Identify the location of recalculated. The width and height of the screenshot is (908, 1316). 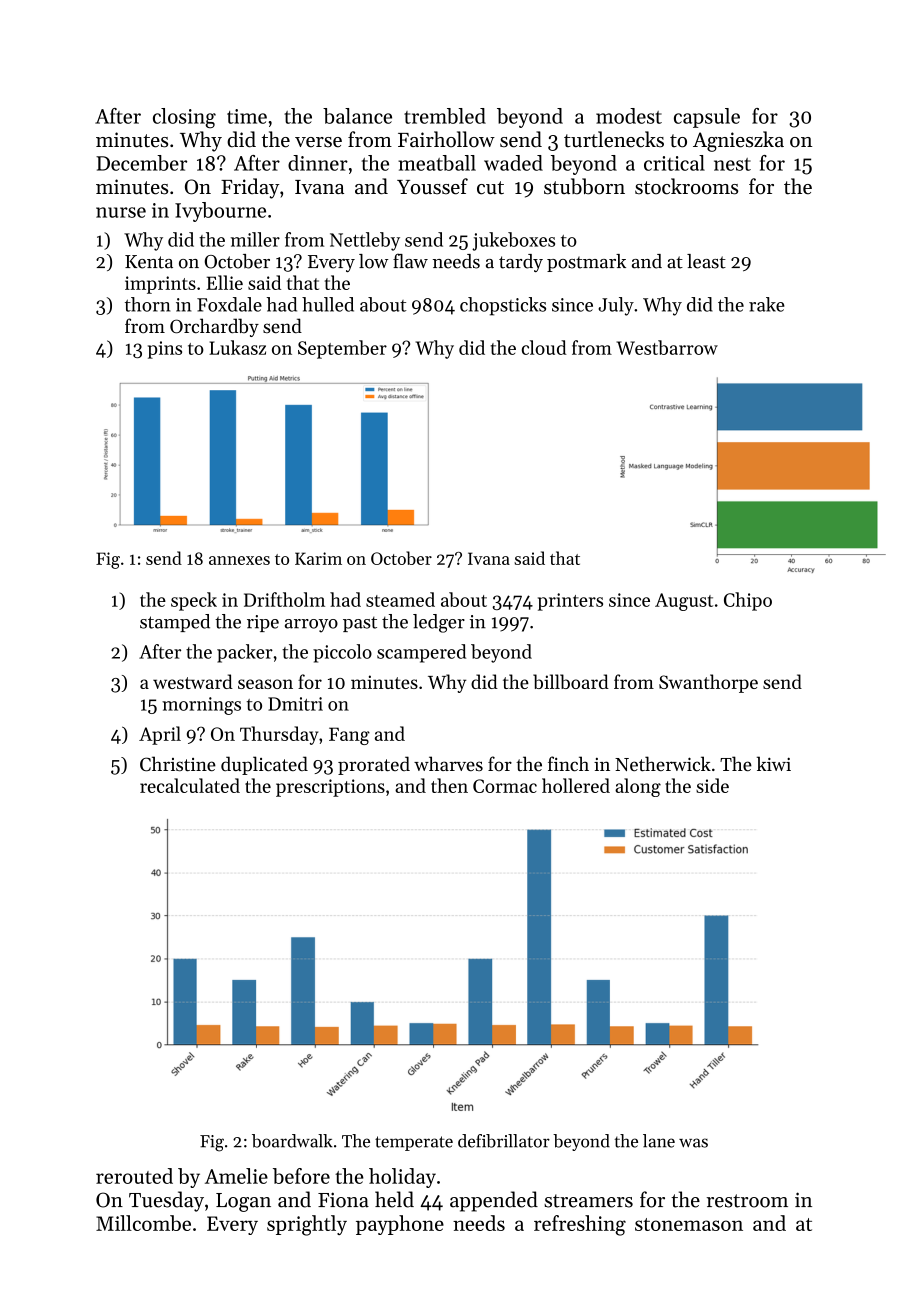
(190, 785).
